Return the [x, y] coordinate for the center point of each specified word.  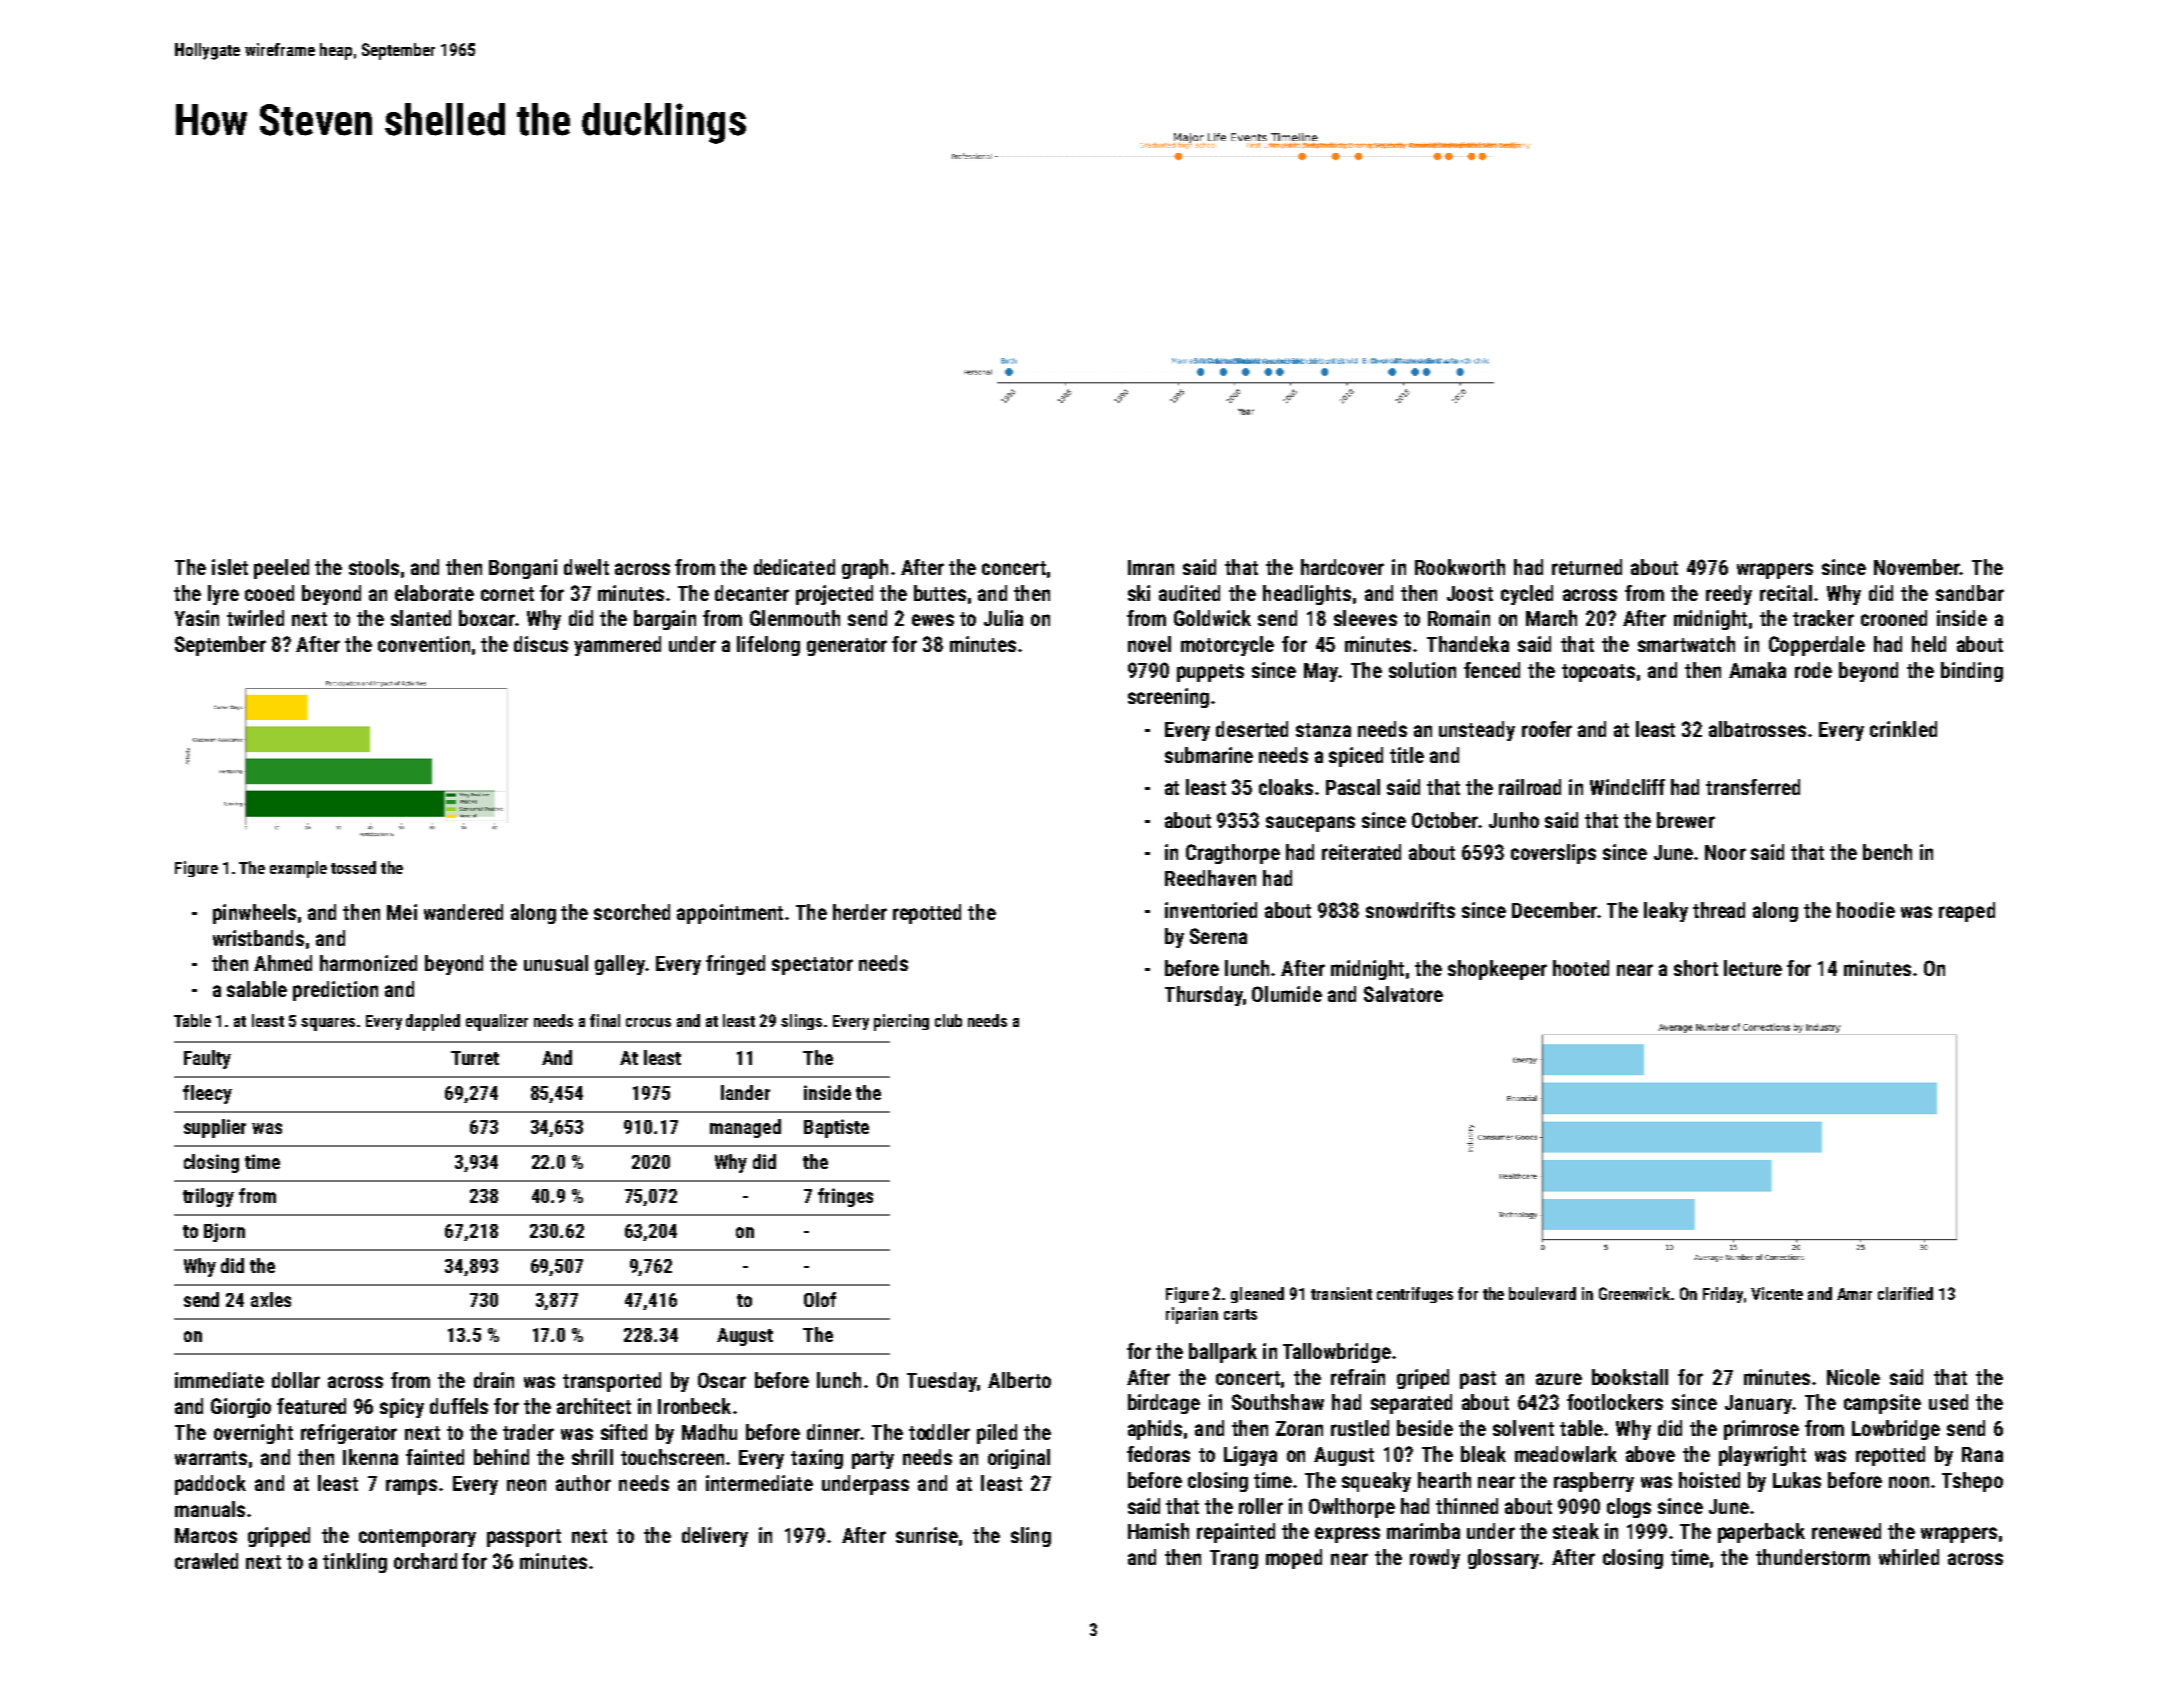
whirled [1909, 1557]
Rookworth [1460, 567]
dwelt [586, 567]
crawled [206, 1561]
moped [1294, 1559]
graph [865, 569]
